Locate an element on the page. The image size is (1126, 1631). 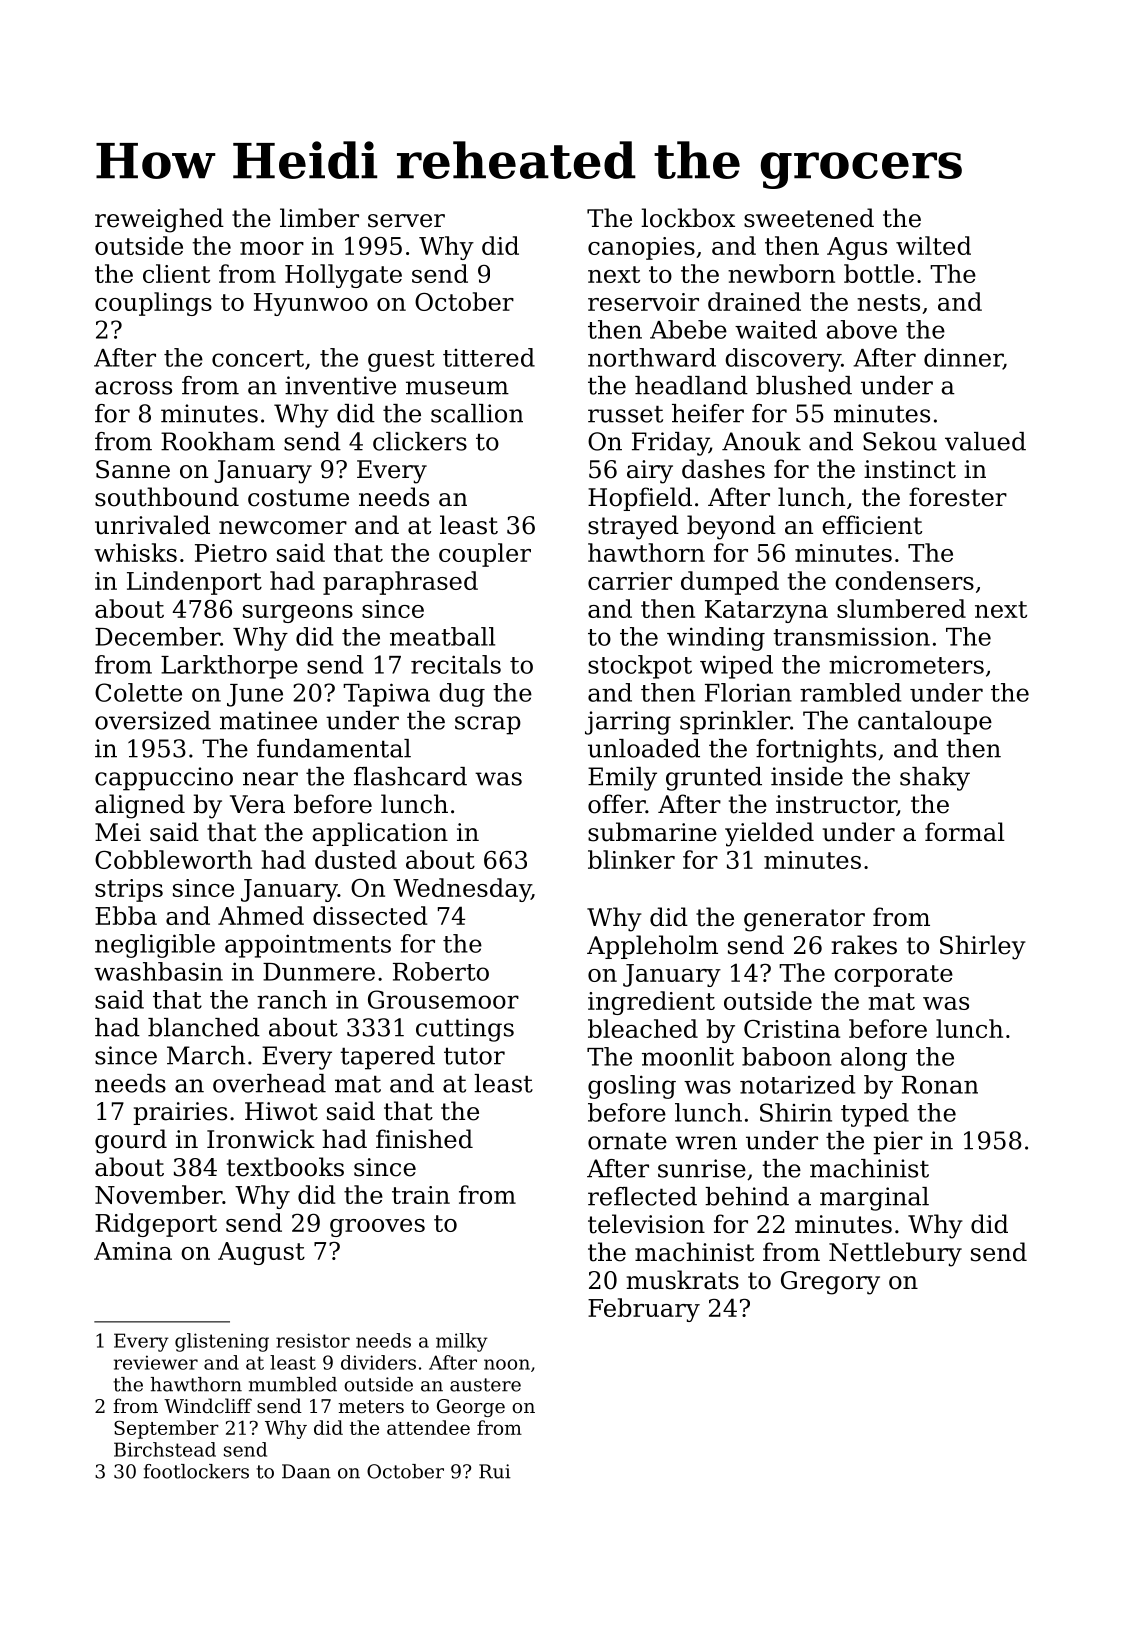
canopies is located at coordinates (641, 248).
